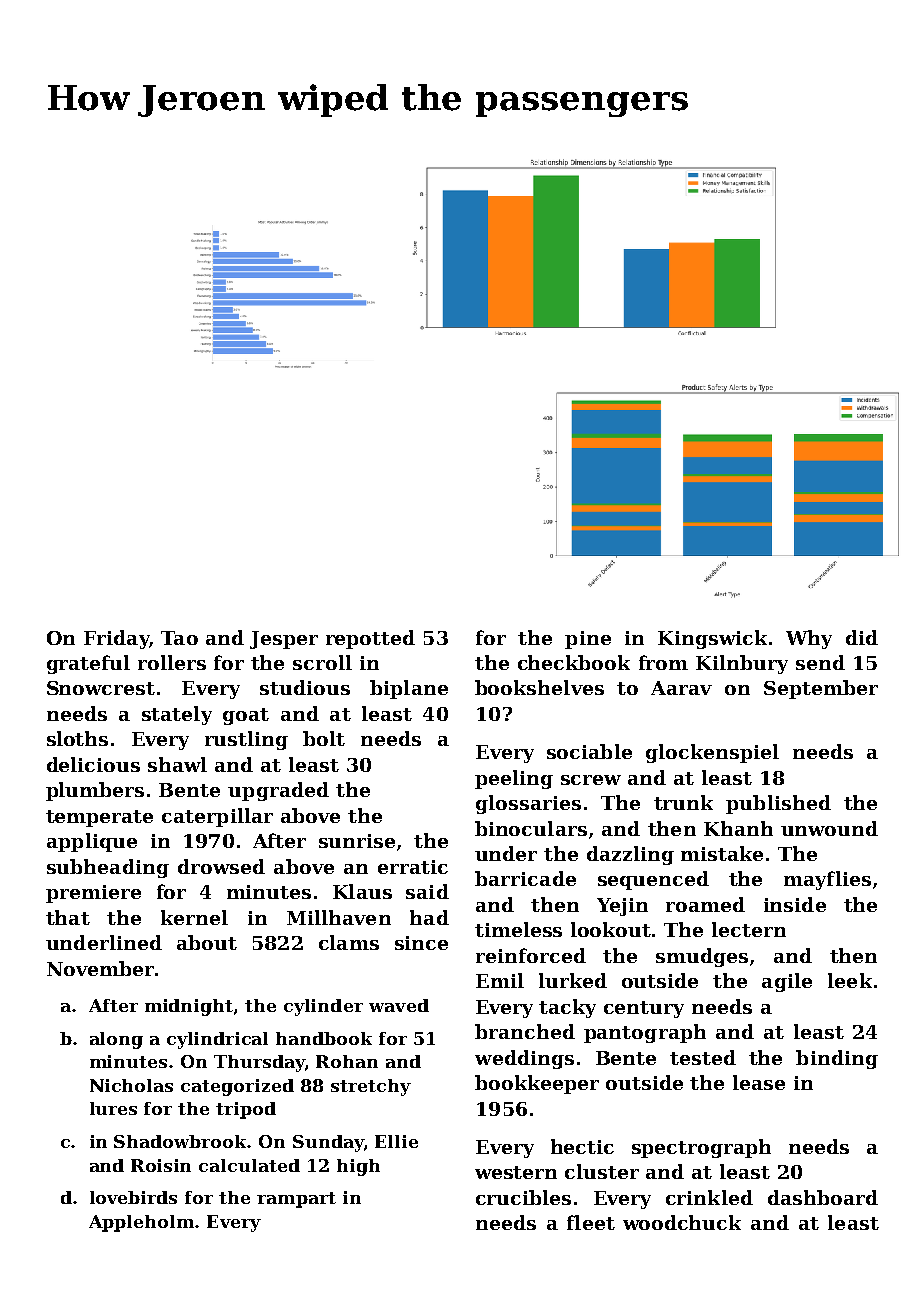 The width and height of the screenshot is (924, 1314). What do you see at coordinates (809, 639) in the screenshot?
I see `Why` at bounding box center [809, 639].
